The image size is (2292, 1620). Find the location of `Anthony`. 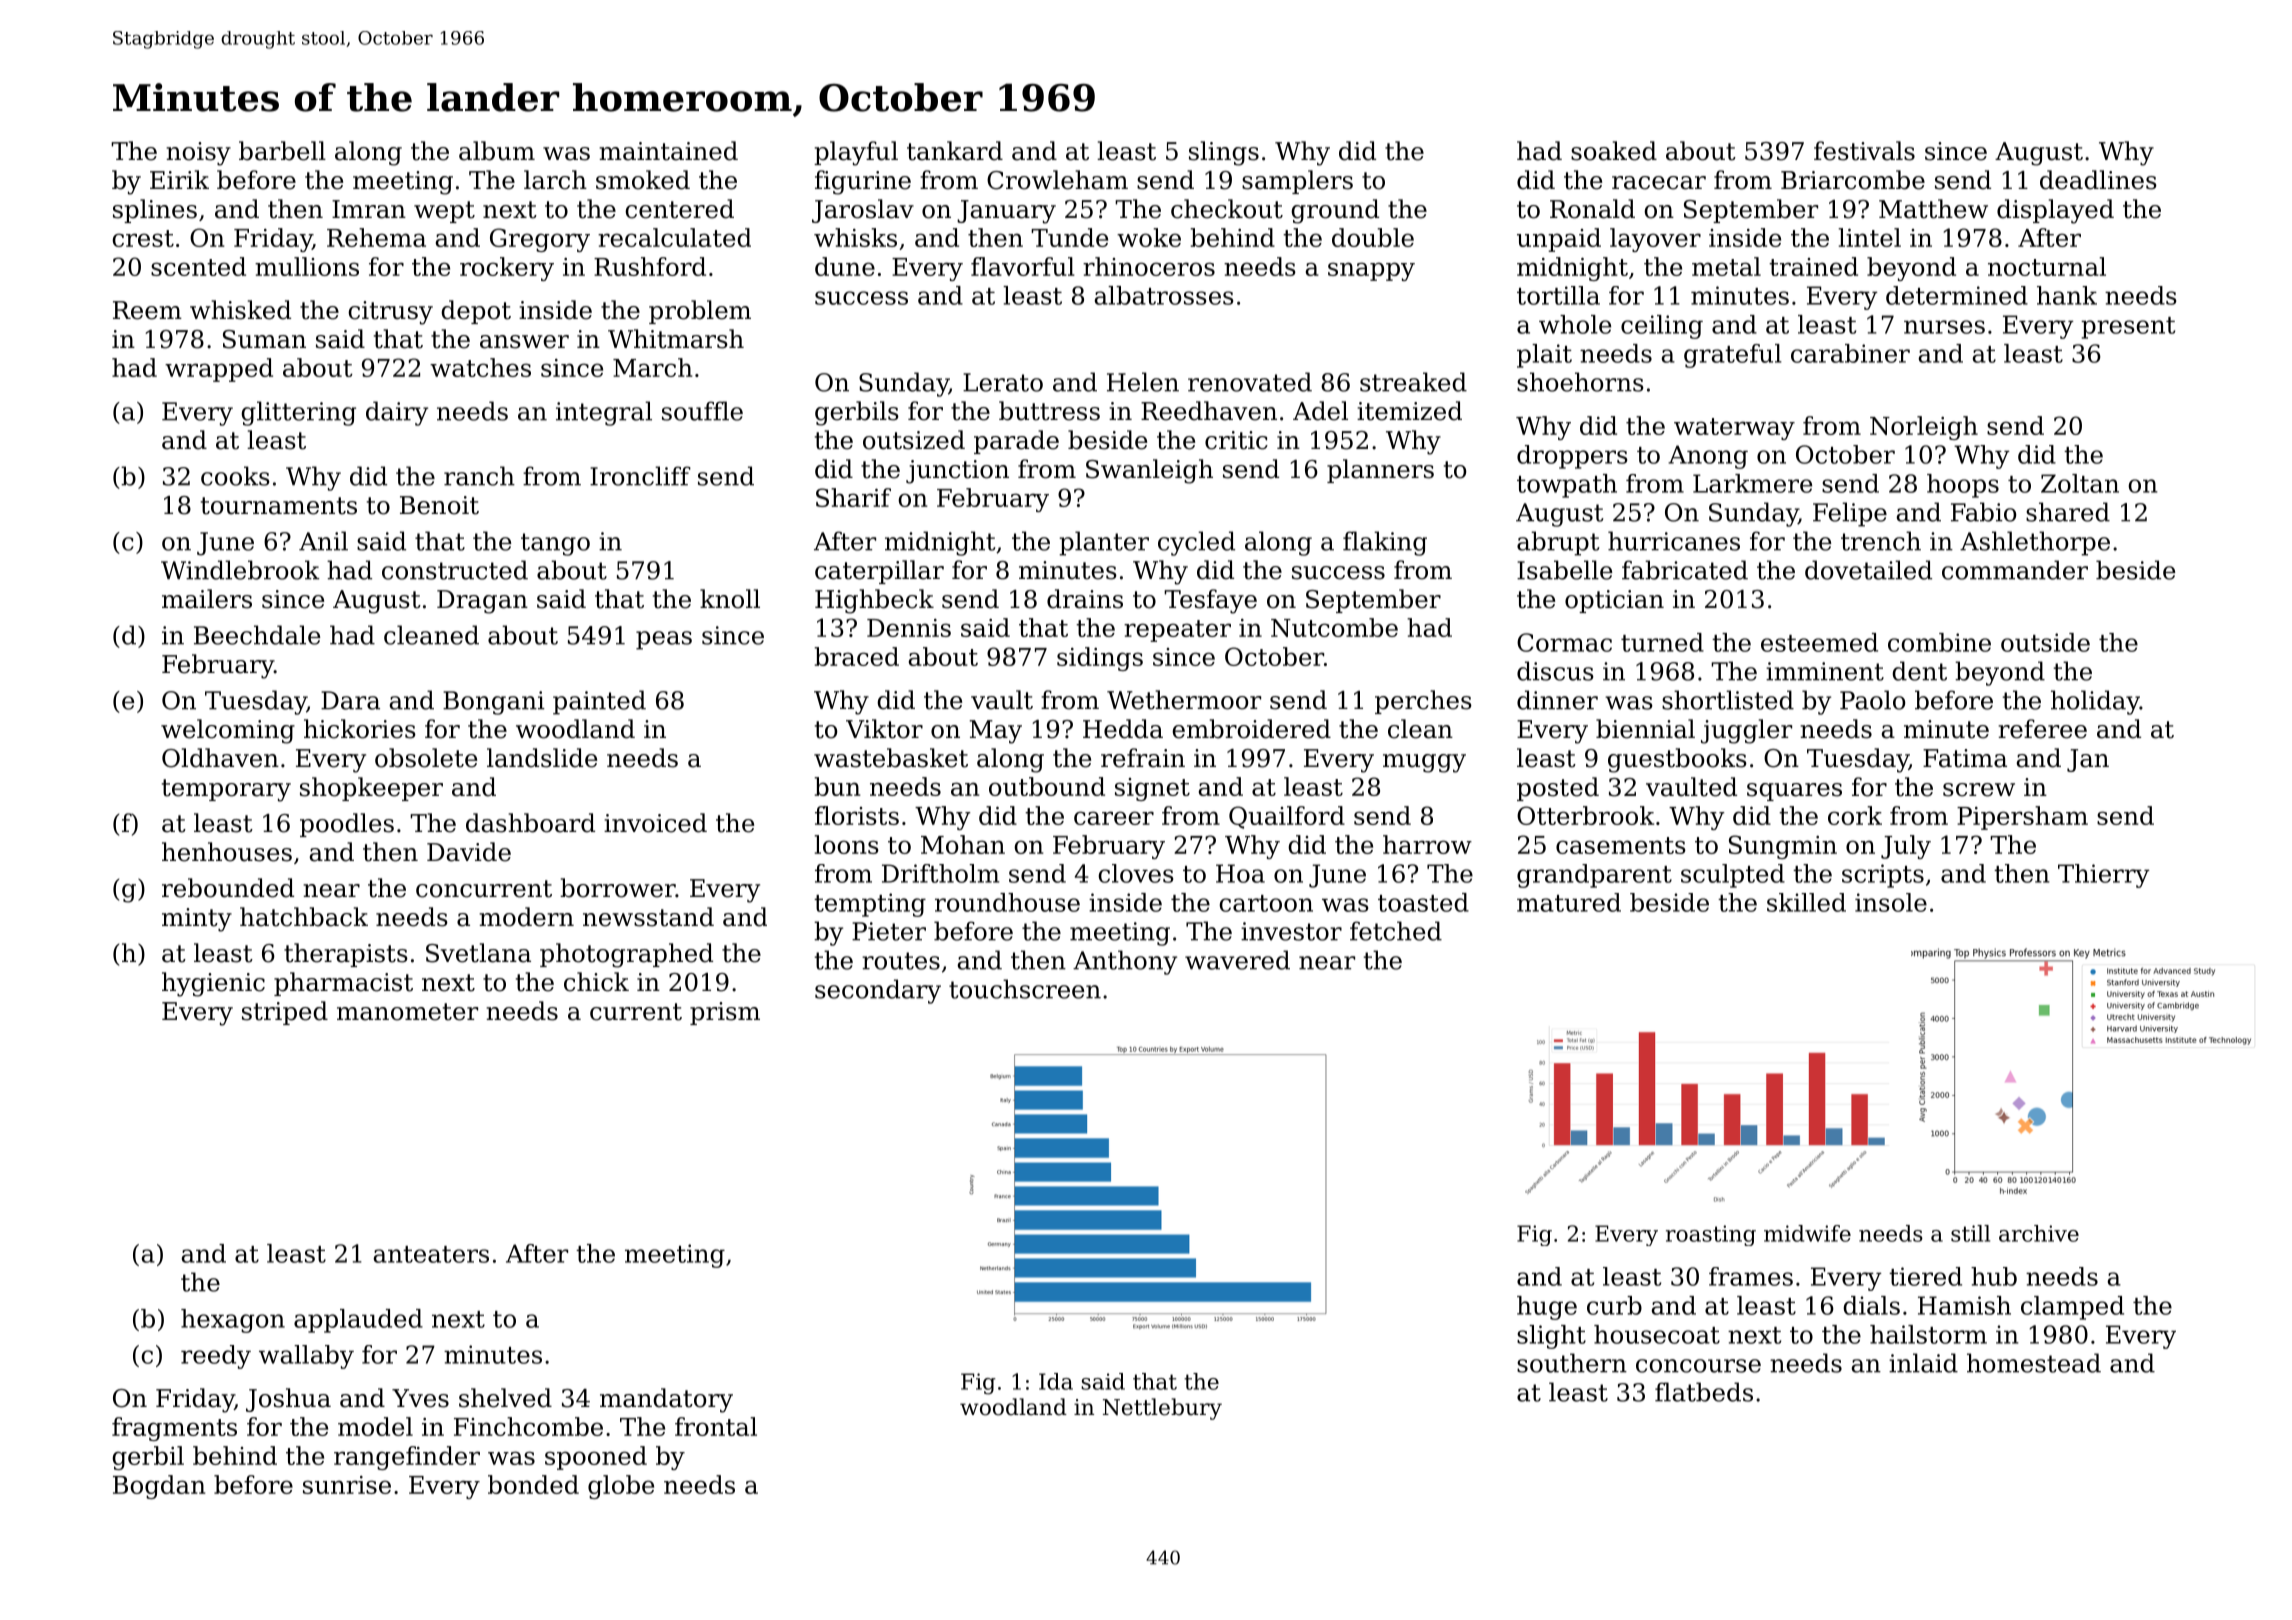

Anthony is located at coordinates (1125, 962).
